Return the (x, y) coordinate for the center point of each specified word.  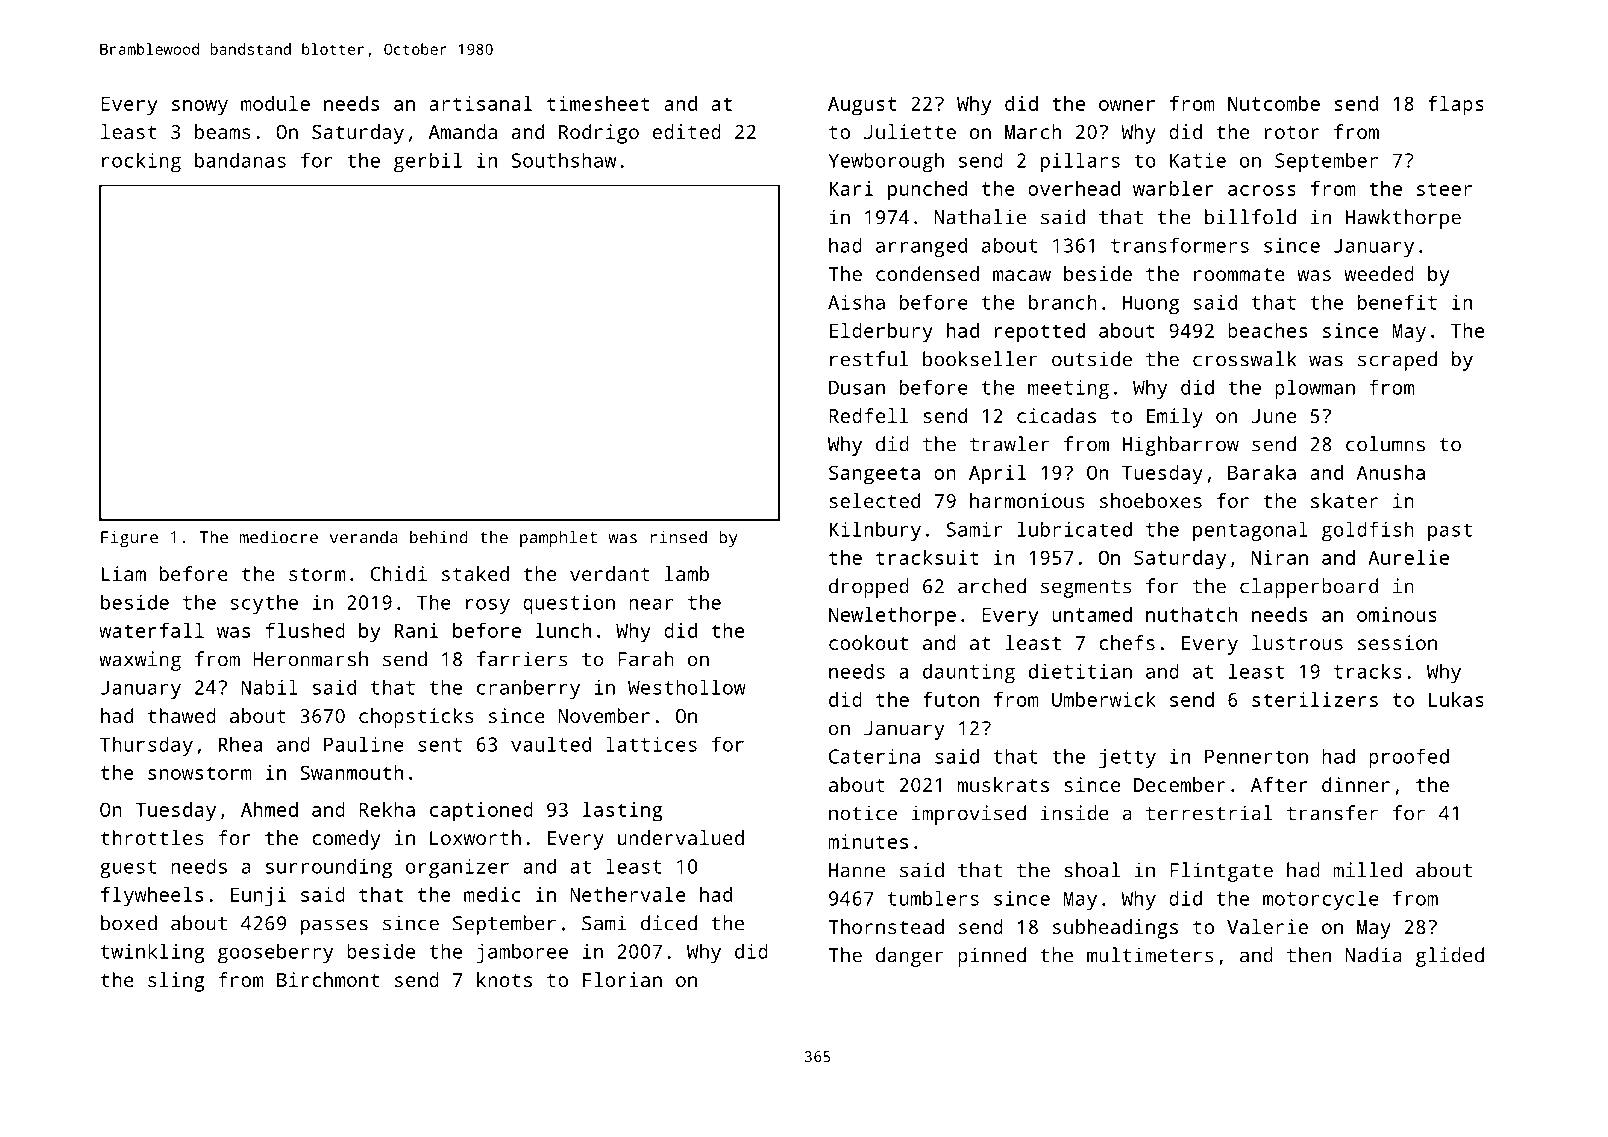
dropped (869, 588)
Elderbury (881, 333)
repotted (1040, 333)
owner (1127, 105)
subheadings (1115, 929)
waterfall (151, 630)
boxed (129, 923)
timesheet (598, 103)
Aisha (856, 302)
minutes (868, 841)
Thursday (146, 746)
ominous (1397, 614)
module (275, 103)
